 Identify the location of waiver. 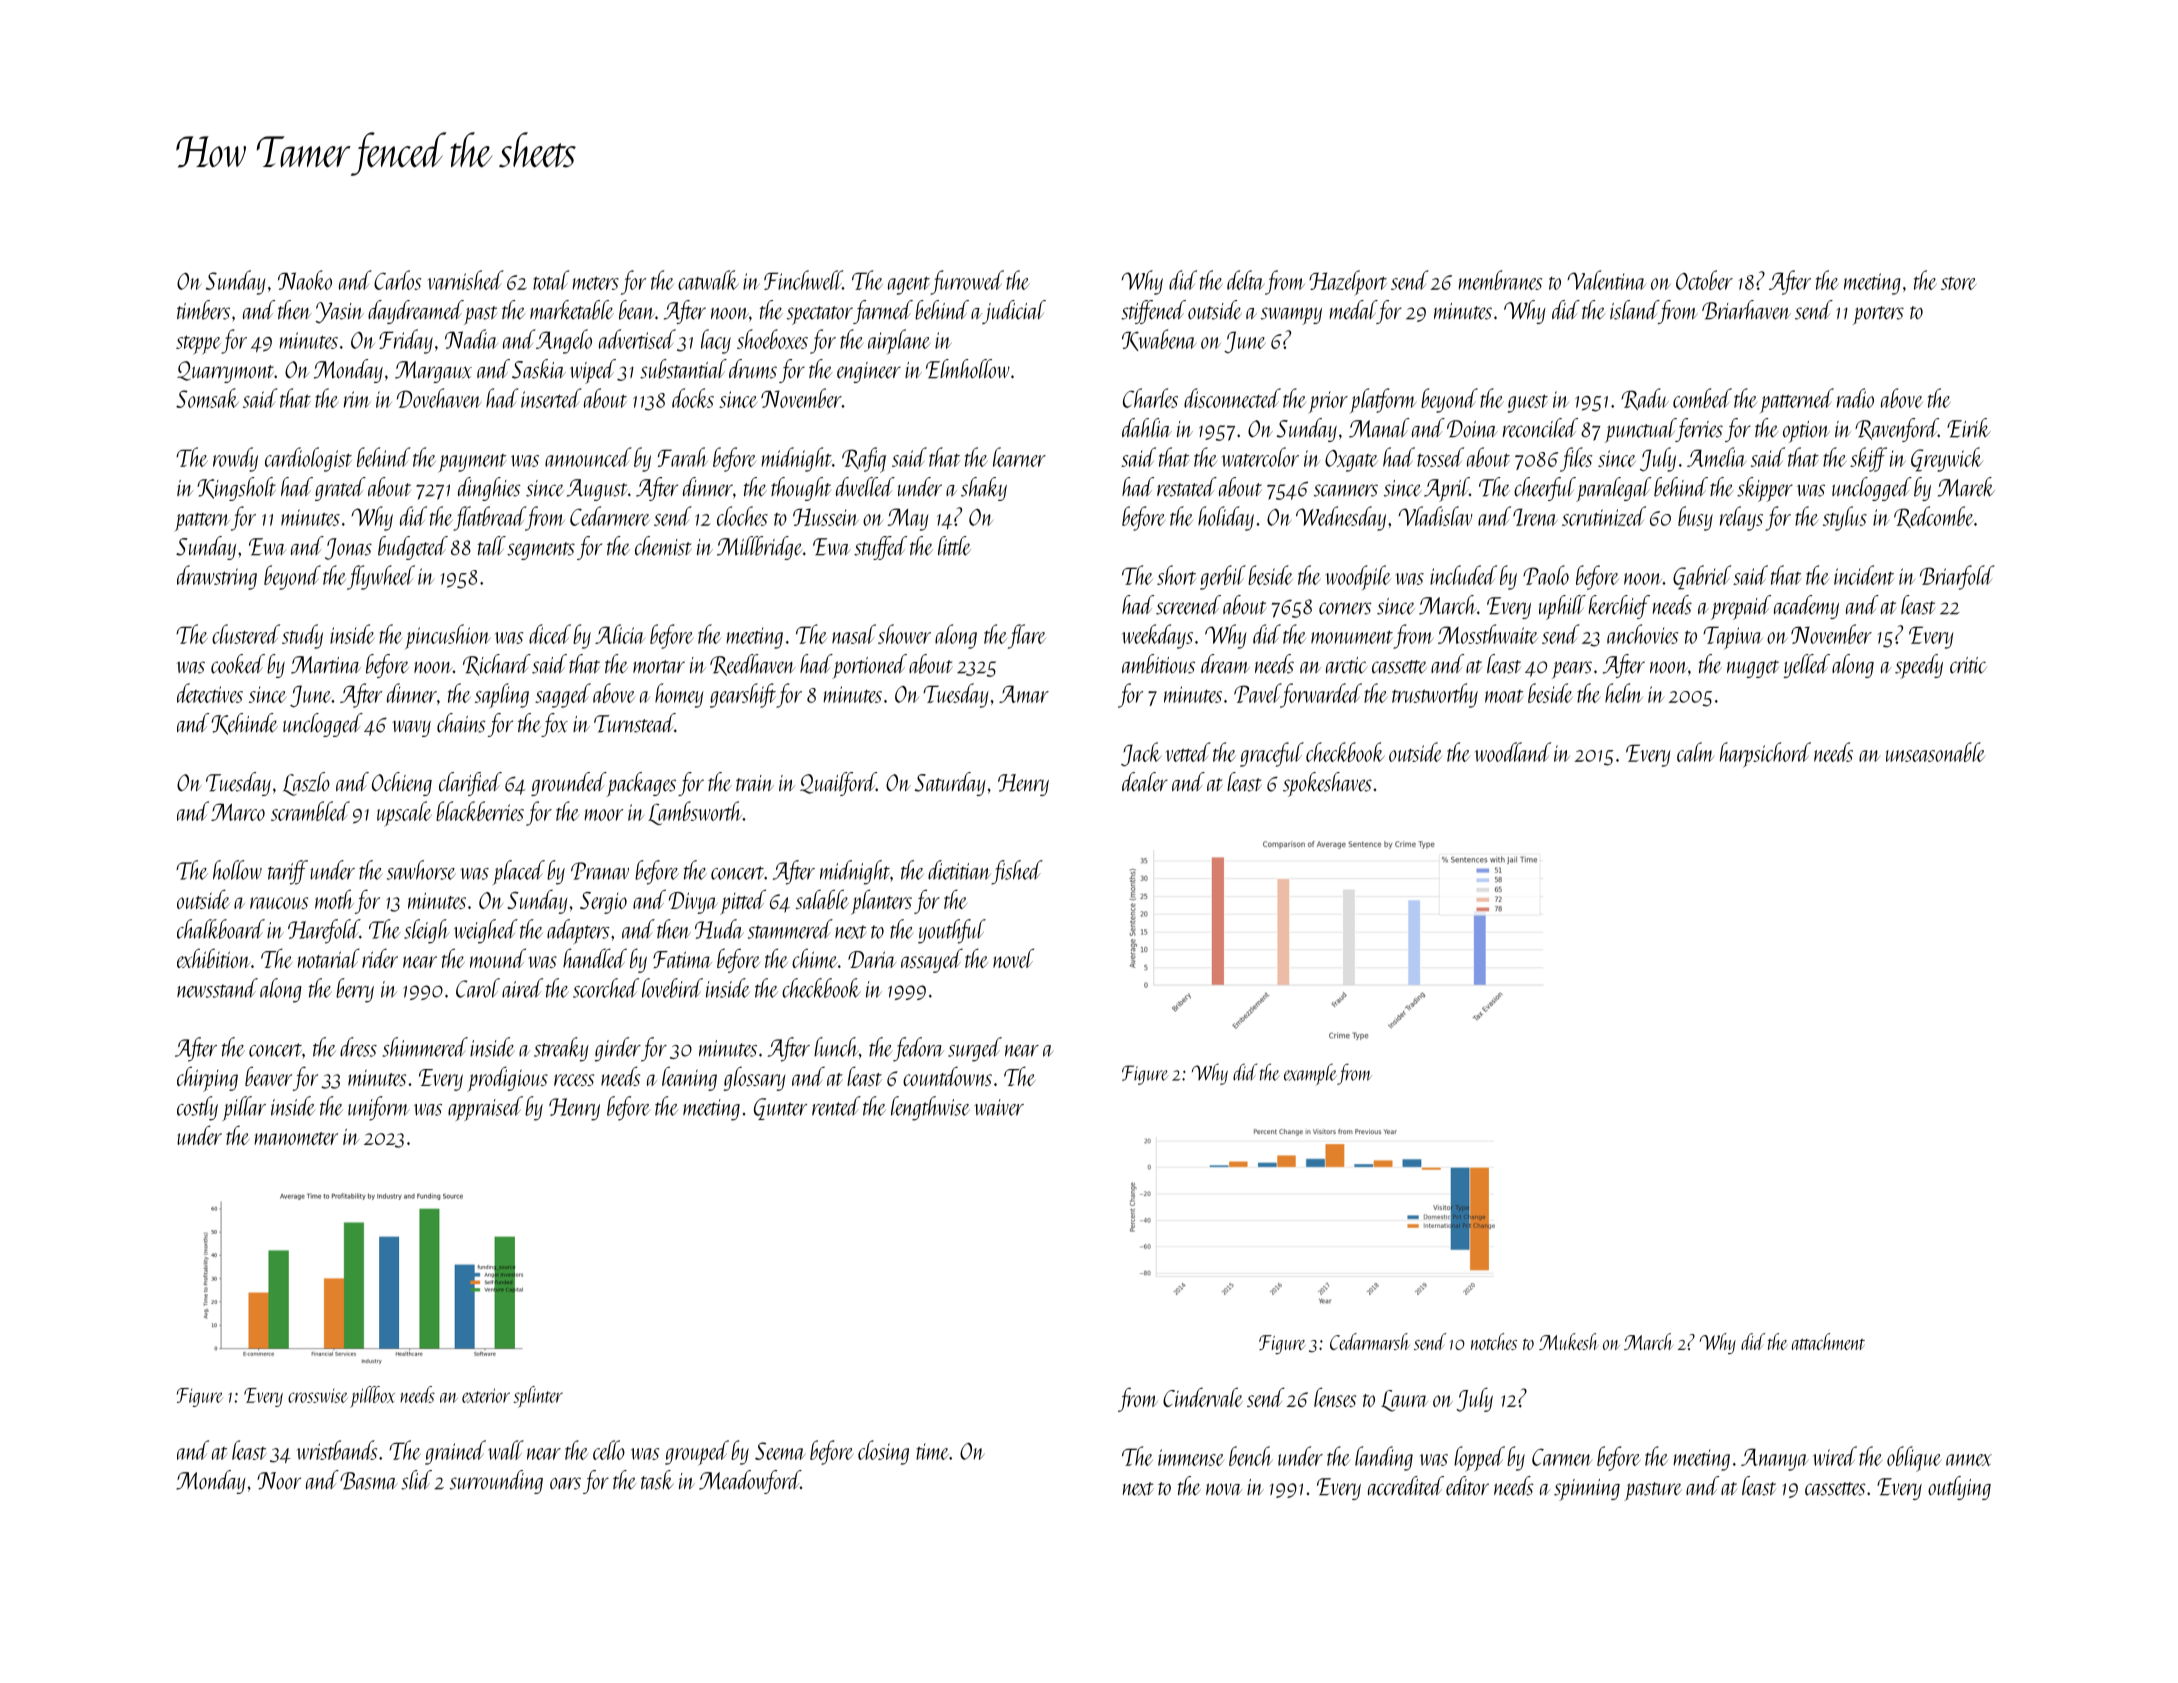
(999, 1107).
